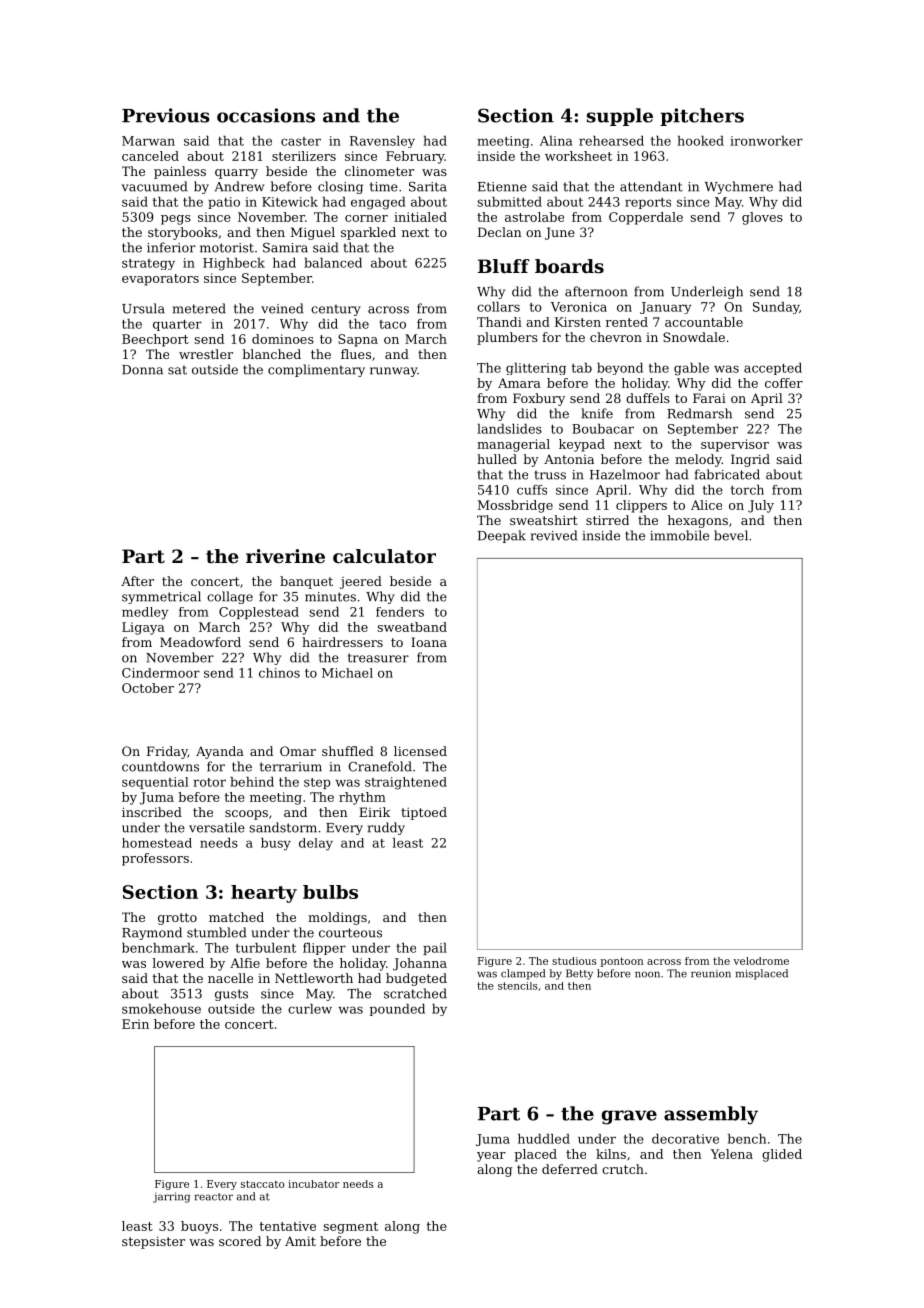  What do you see at coordinates (711, 1115) in the image?
I see `assembly` at bounding box center [711, 1115].
